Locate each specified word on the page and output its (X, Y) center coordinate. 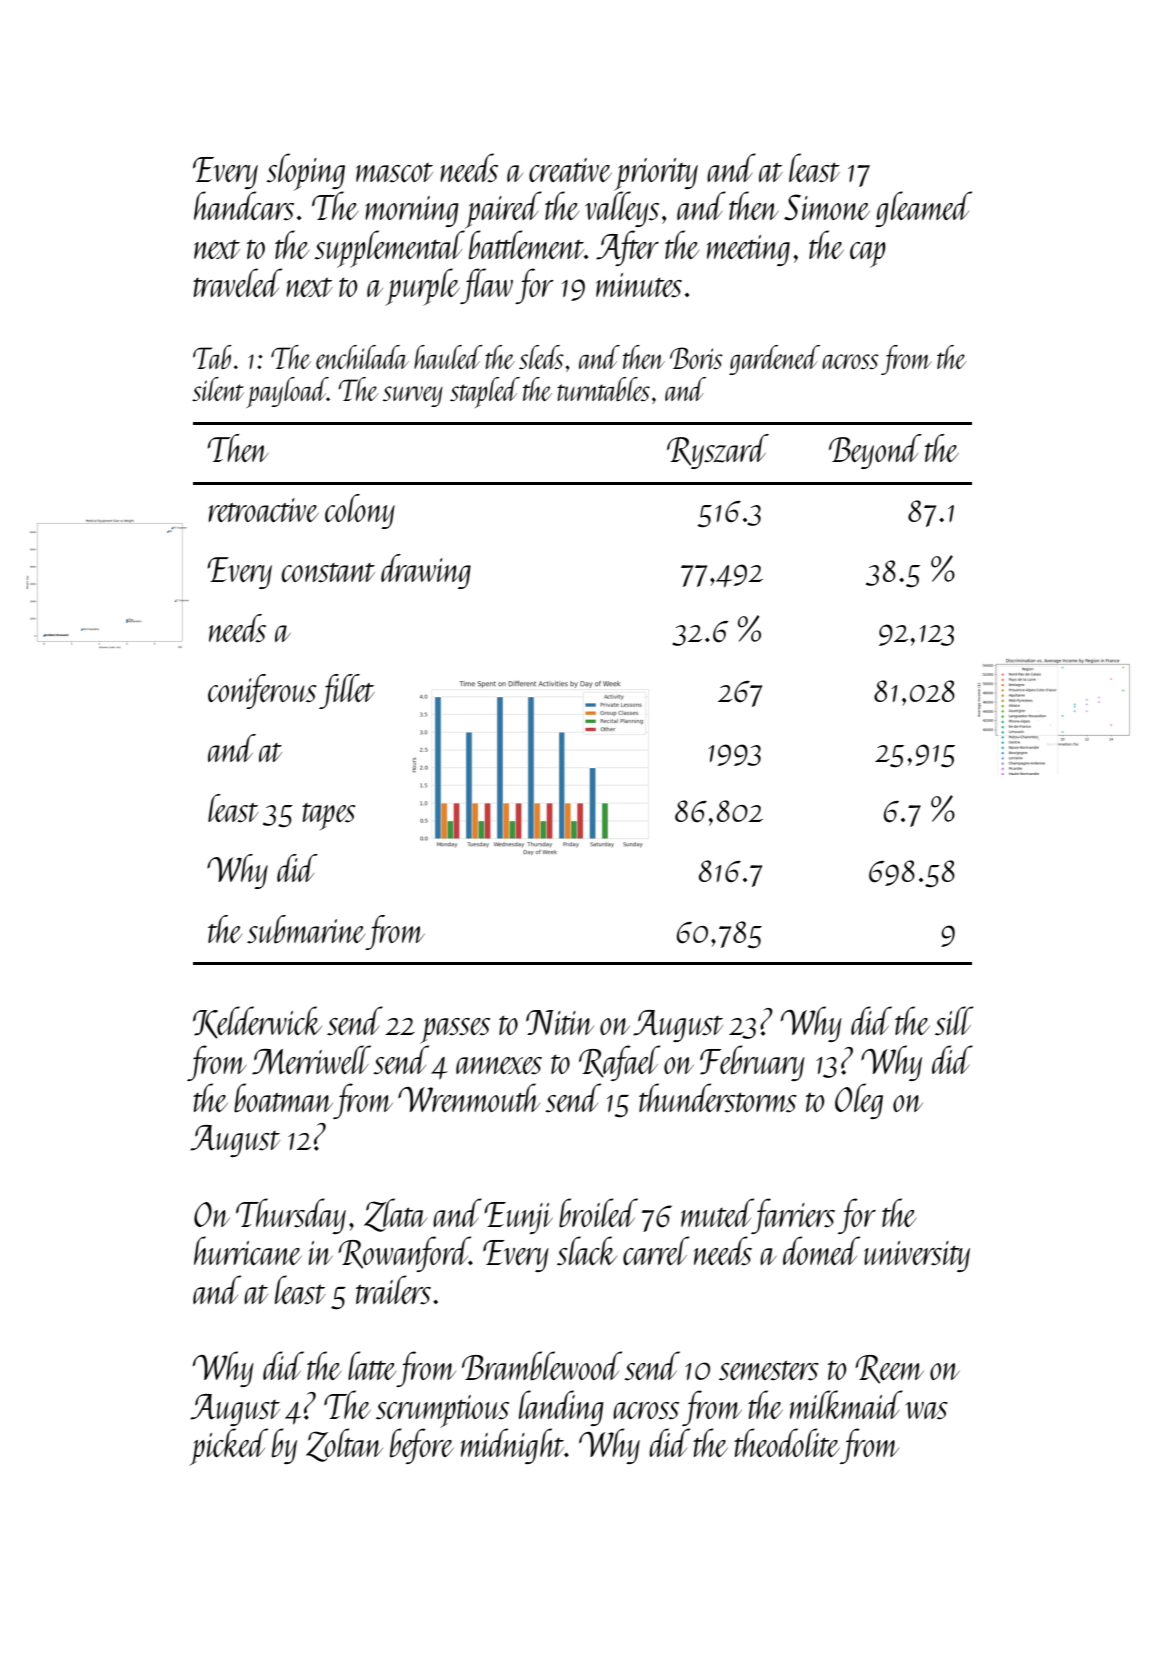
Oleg (859, 1101)
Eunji (518, 1218)
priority (656, 174)
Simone (827, 207)
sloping (305, 172)
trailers (393, 1290)
